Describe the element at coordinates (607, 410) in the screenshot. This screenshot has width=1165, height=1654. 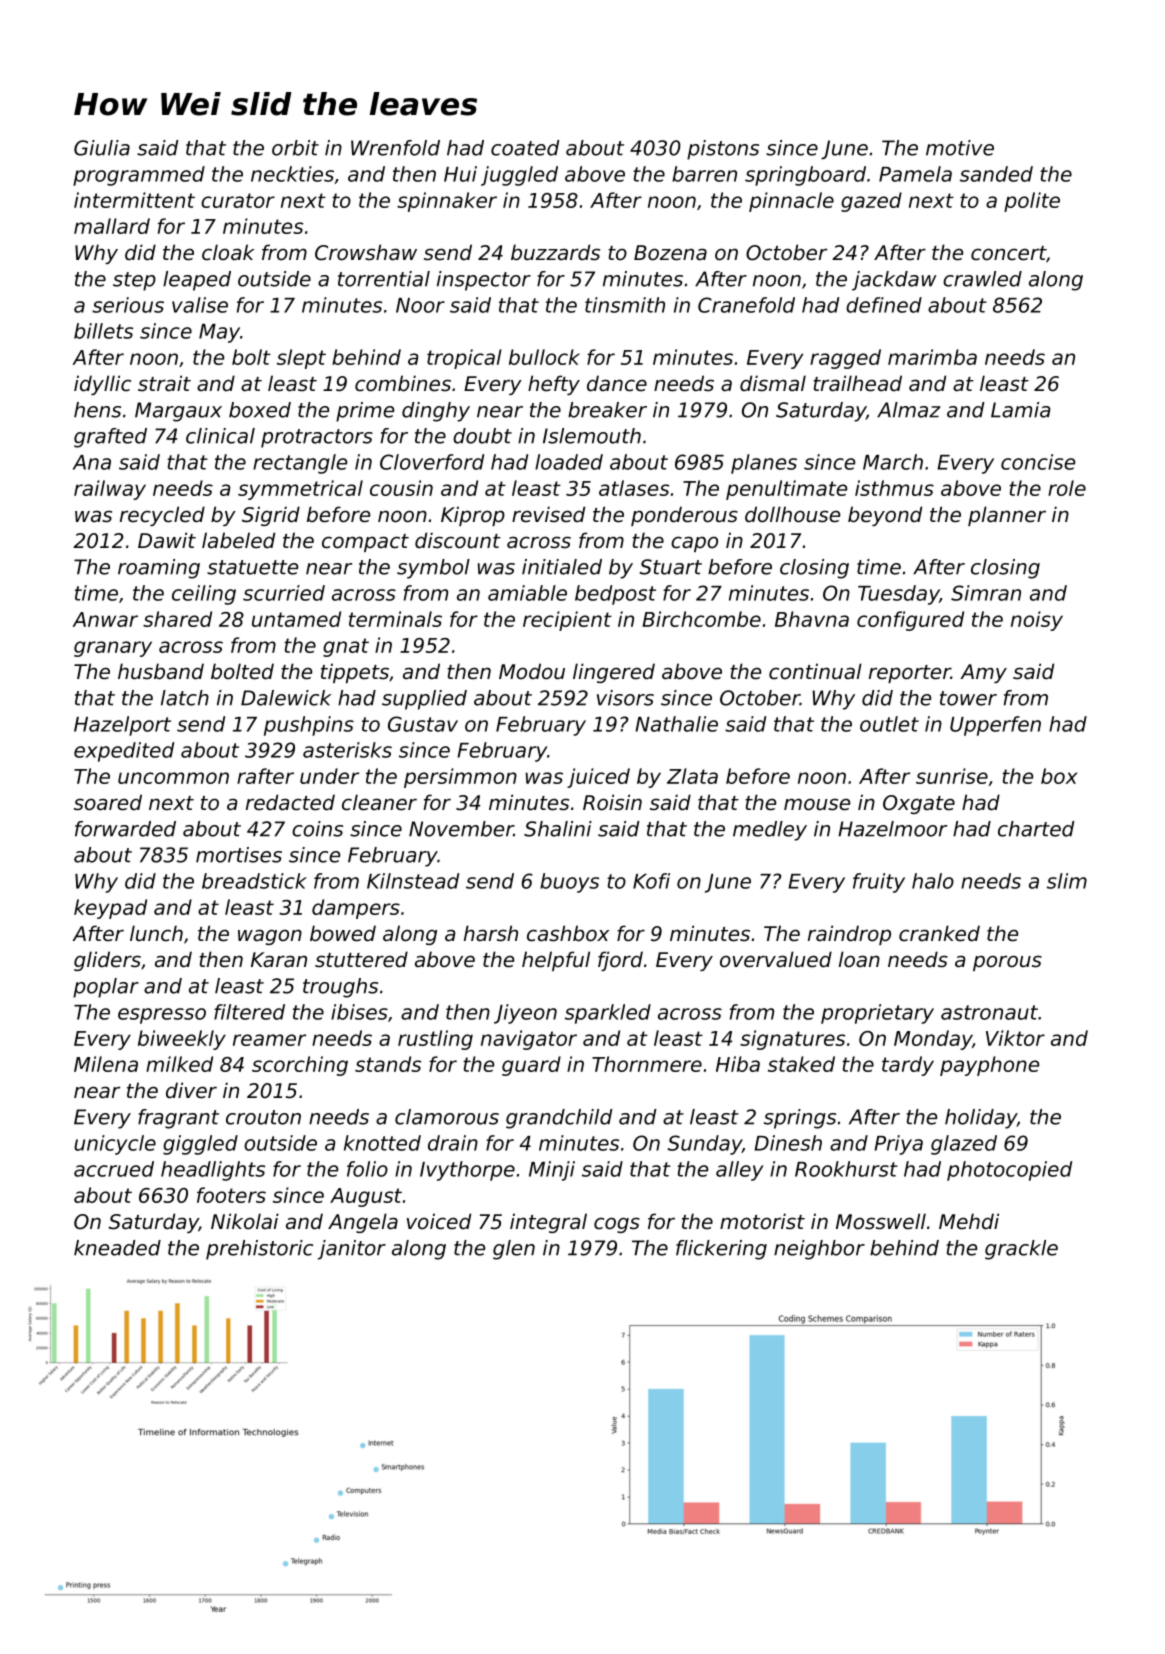
I see `breaker` at that location.
